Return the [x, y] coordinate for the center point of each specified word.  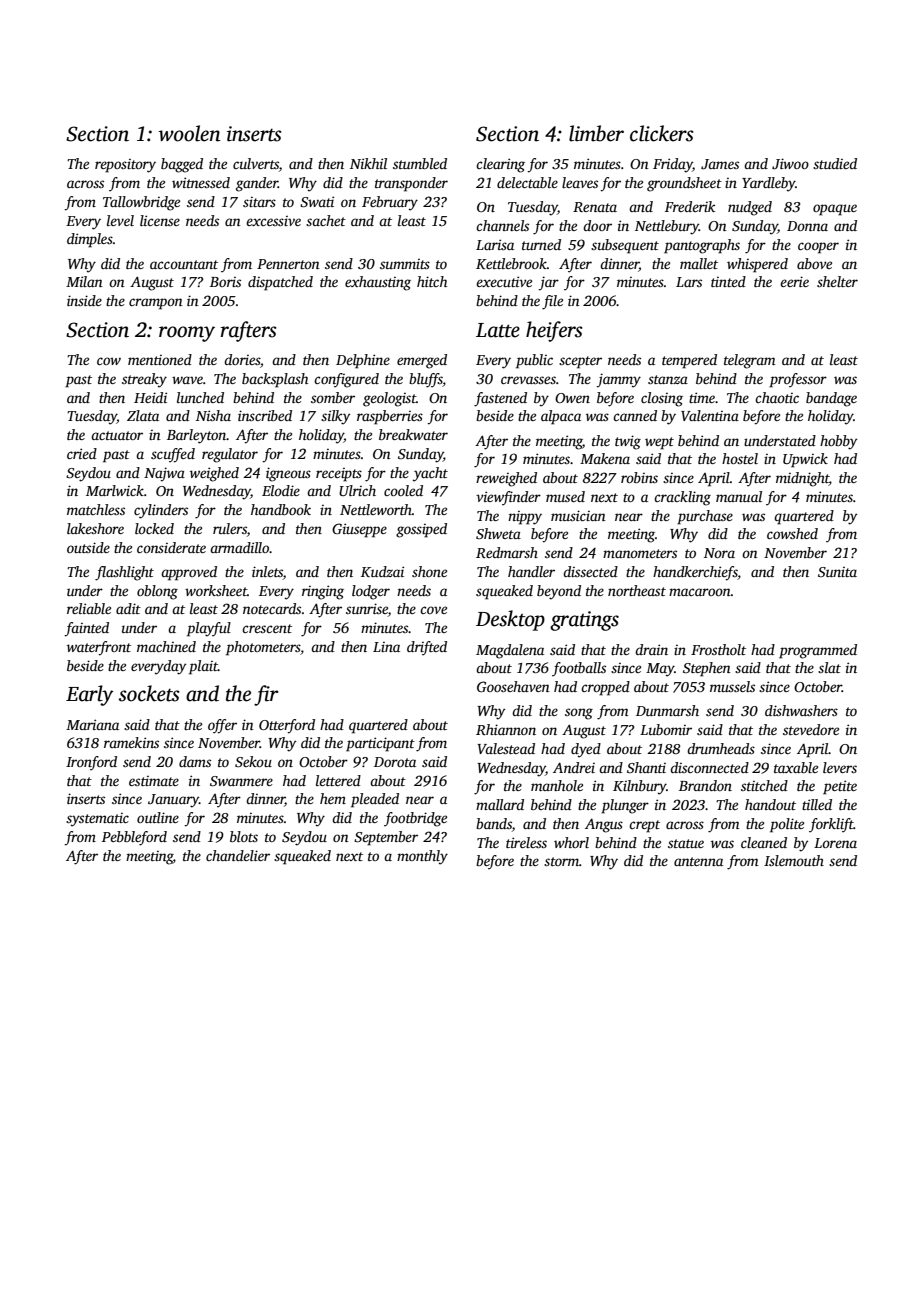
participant [380, 744]
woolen [190, 133]
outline [158, 817]
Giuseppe [359, 530]
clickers [662, 133]
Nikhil [368, 163]
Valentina [710, 415]
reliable [89, 608]
